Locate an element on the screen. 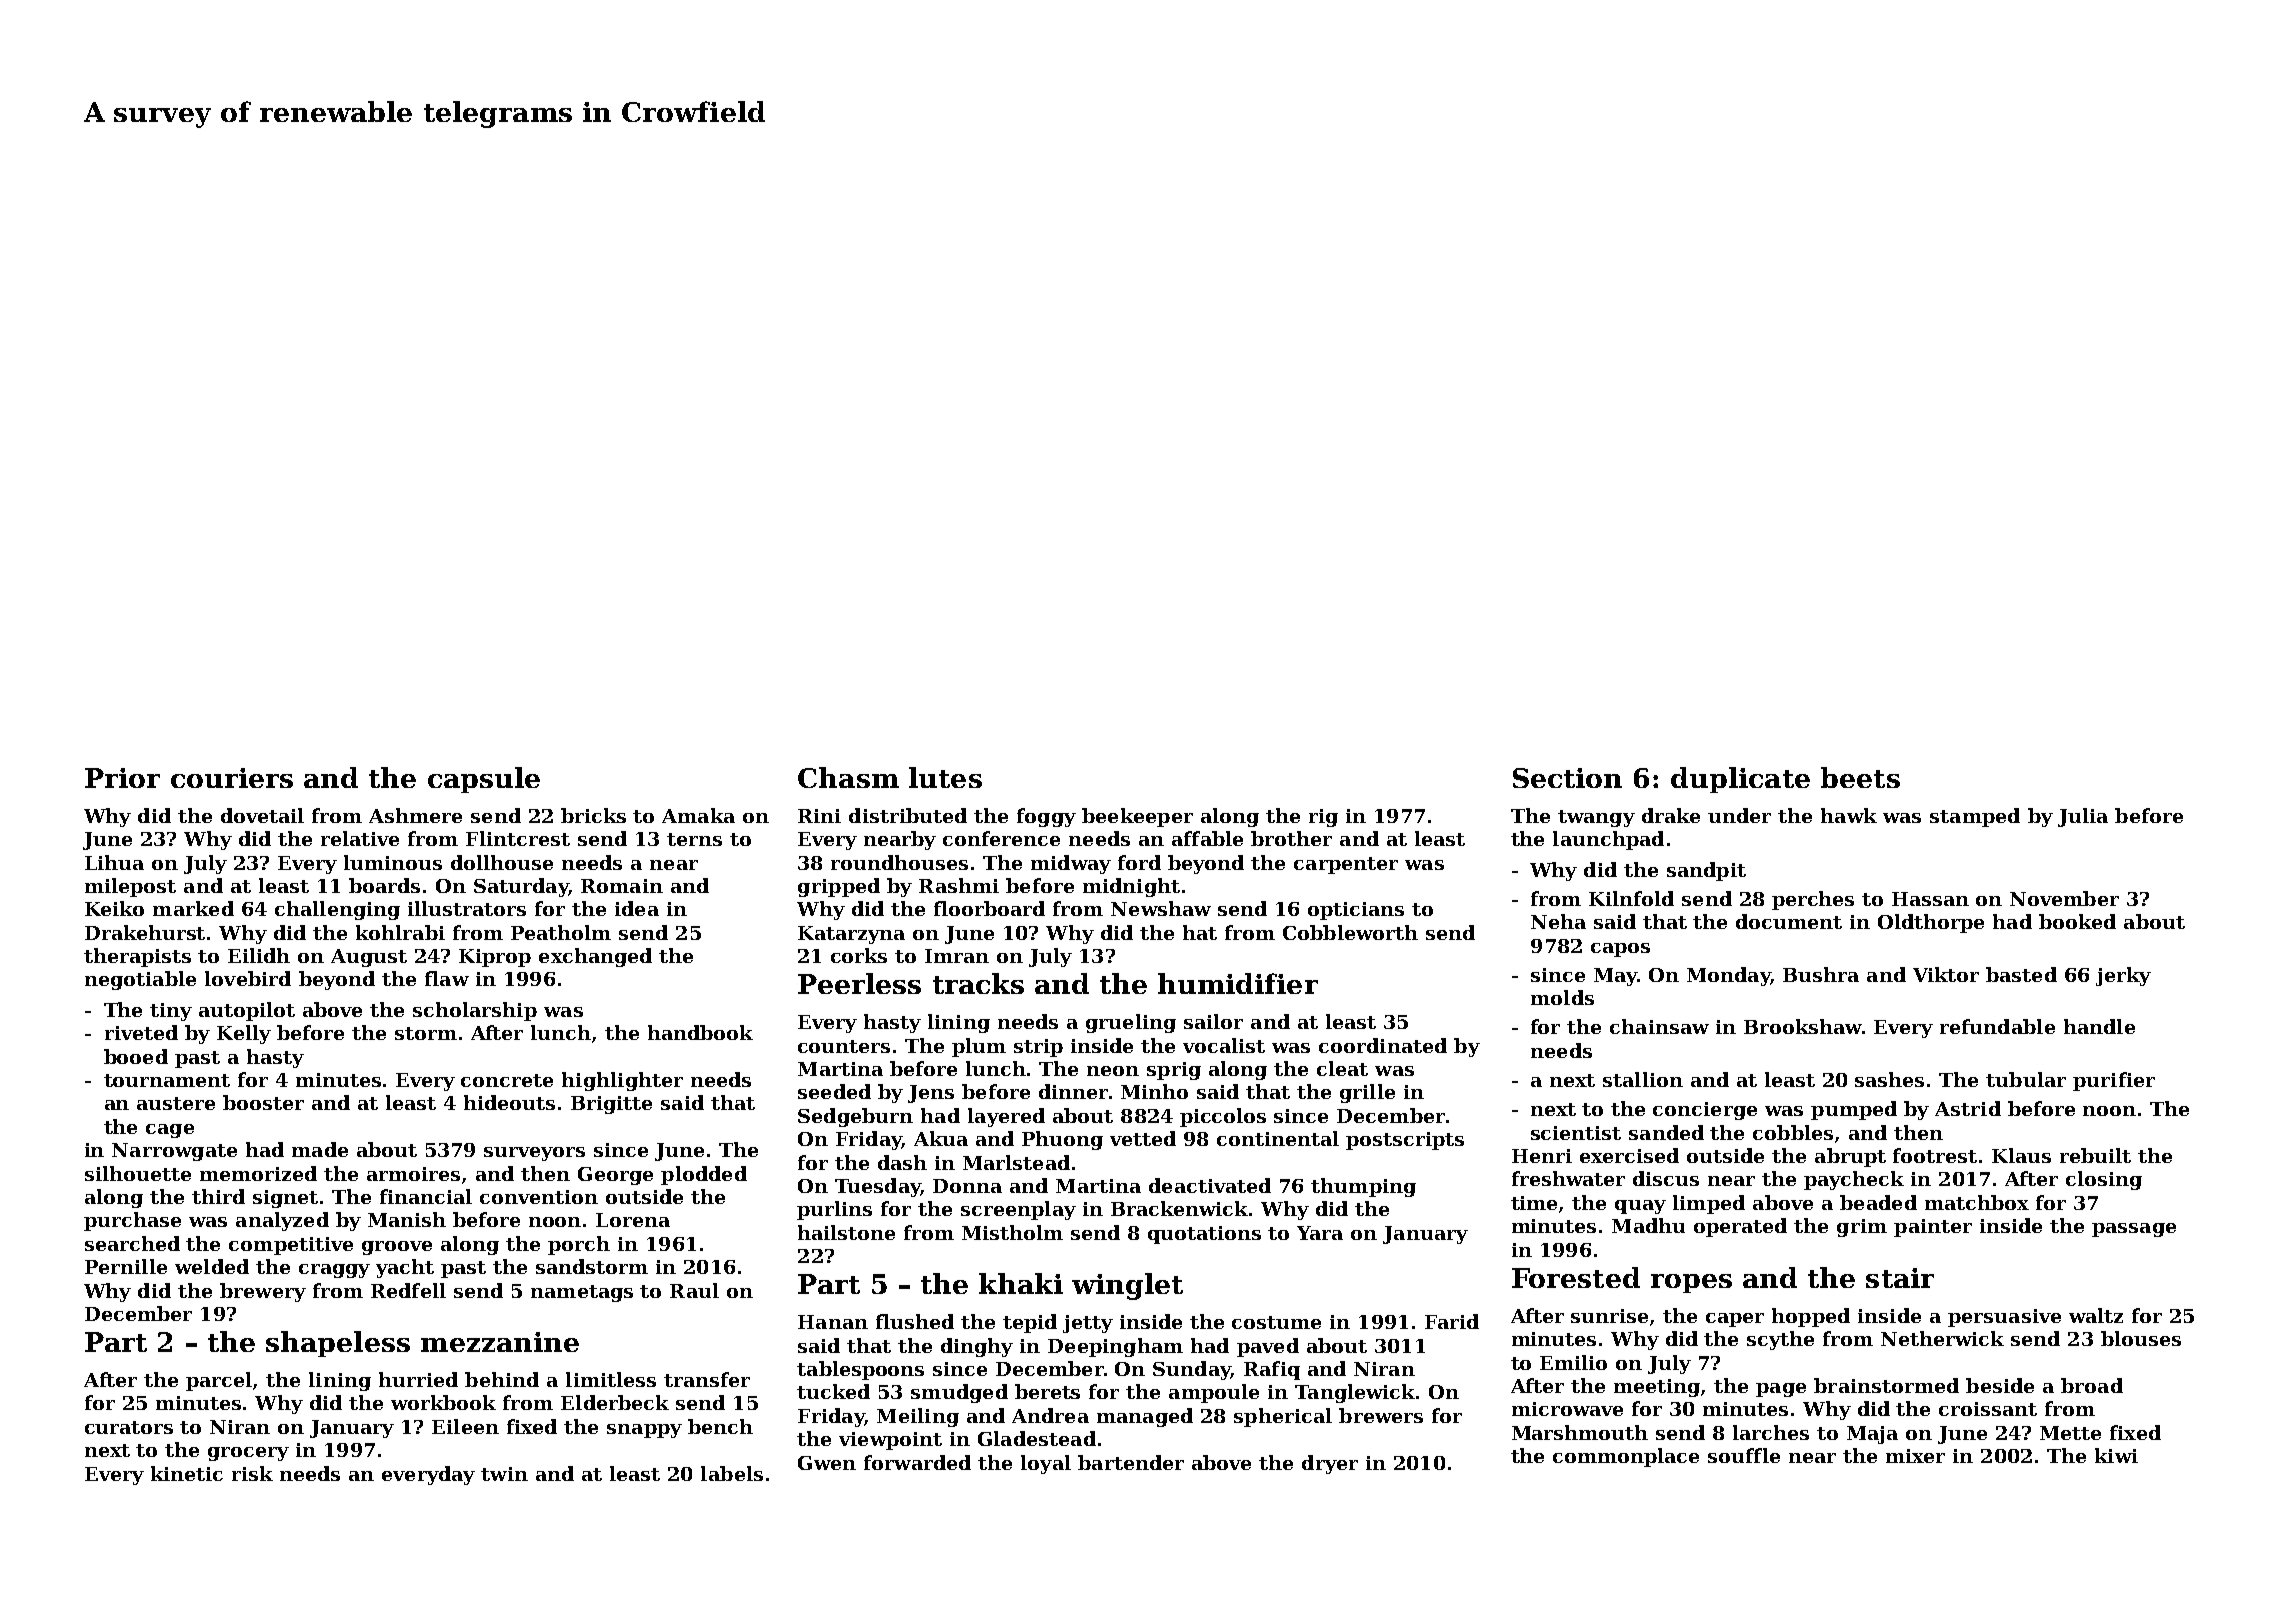 The height and width of the screenshot is (1614, 2282). passage is located at coordinates (2134, 1230).
